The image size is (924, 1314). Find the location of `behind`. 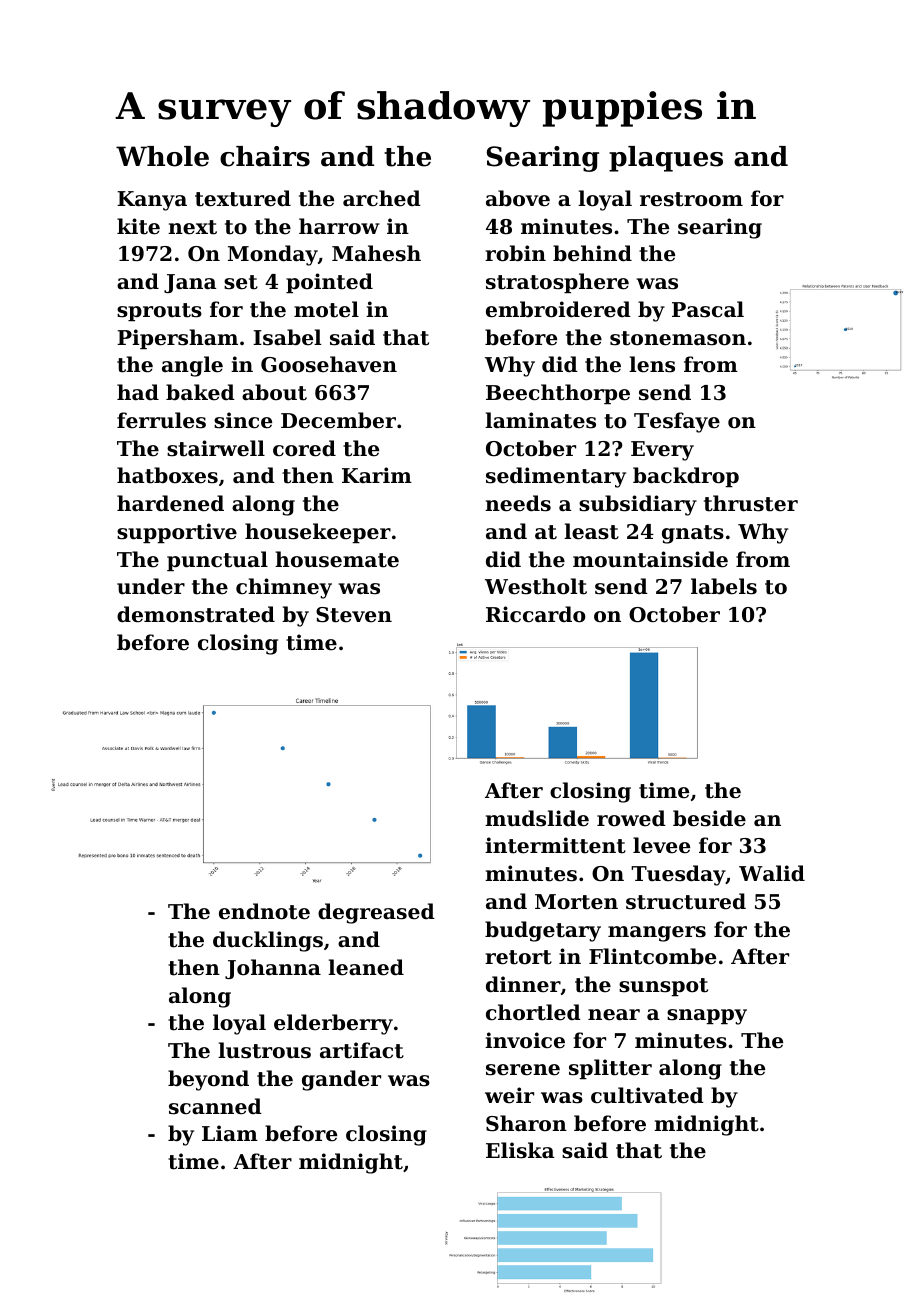

behind is located at coordinates (592, 253).
